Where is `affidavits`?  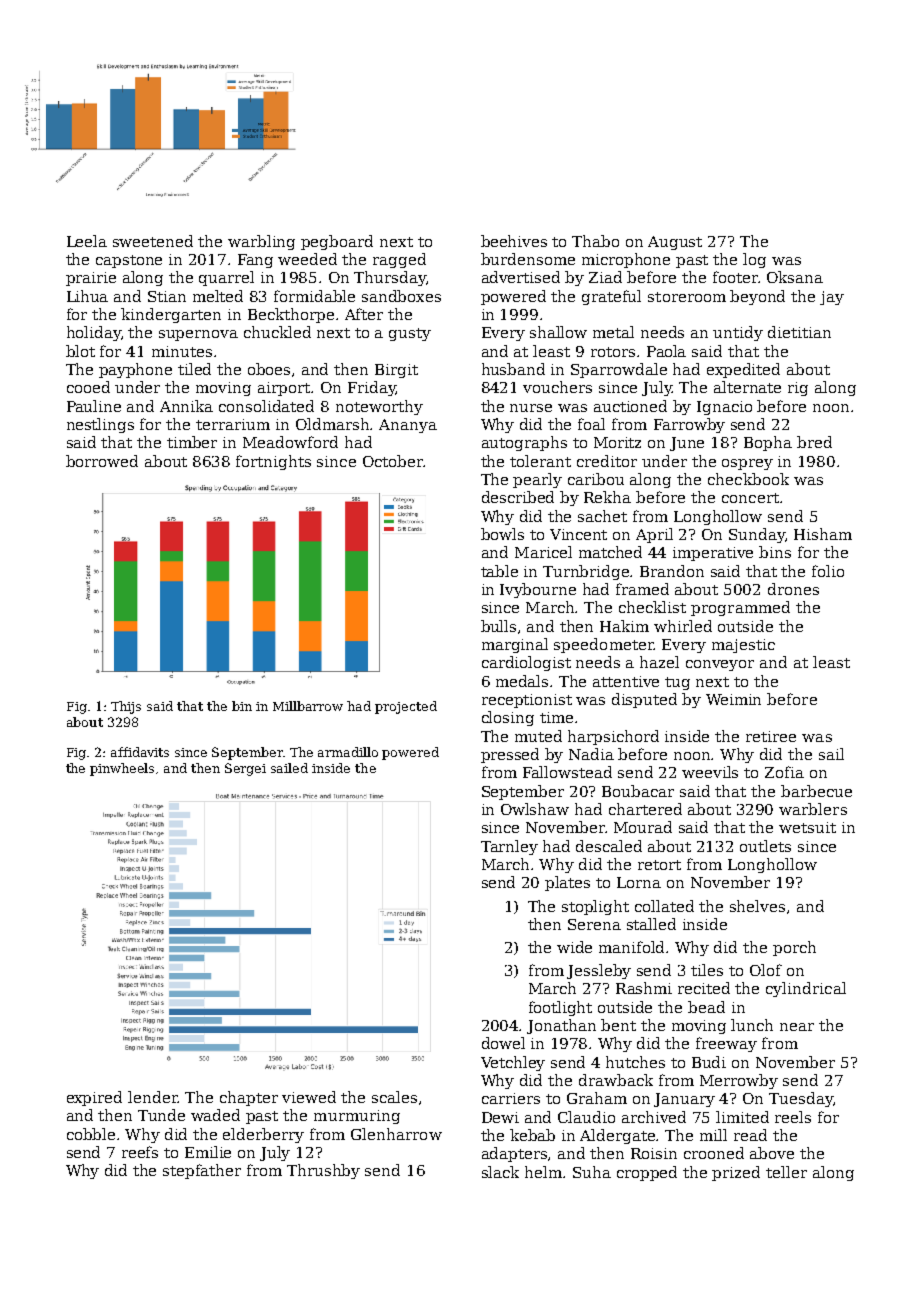 affidavits is located at coordinates (140, 752).
